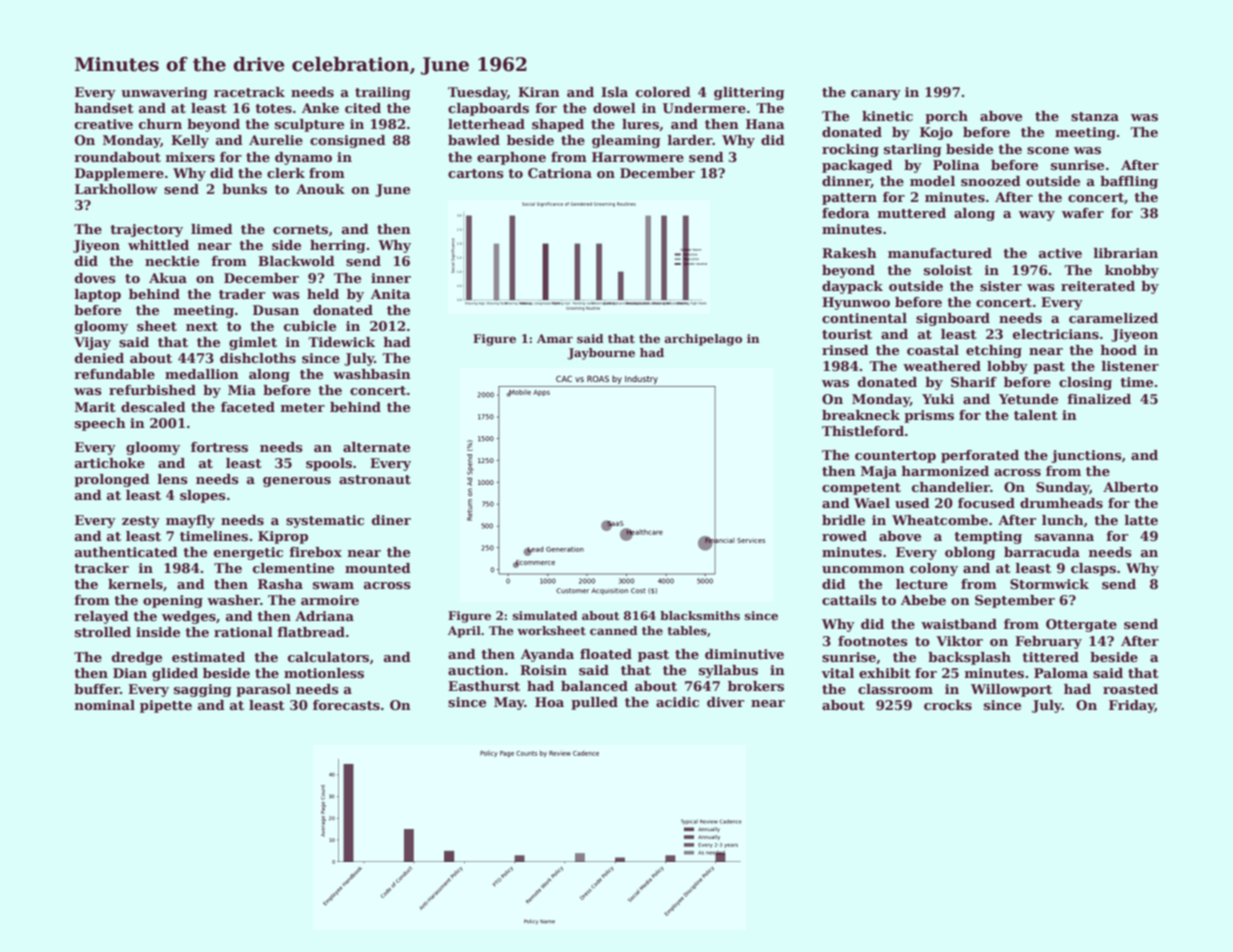  What do you see at coordinates (876, 95) in the screenshot?
I see `canary` at bounding box center [876, 95].
